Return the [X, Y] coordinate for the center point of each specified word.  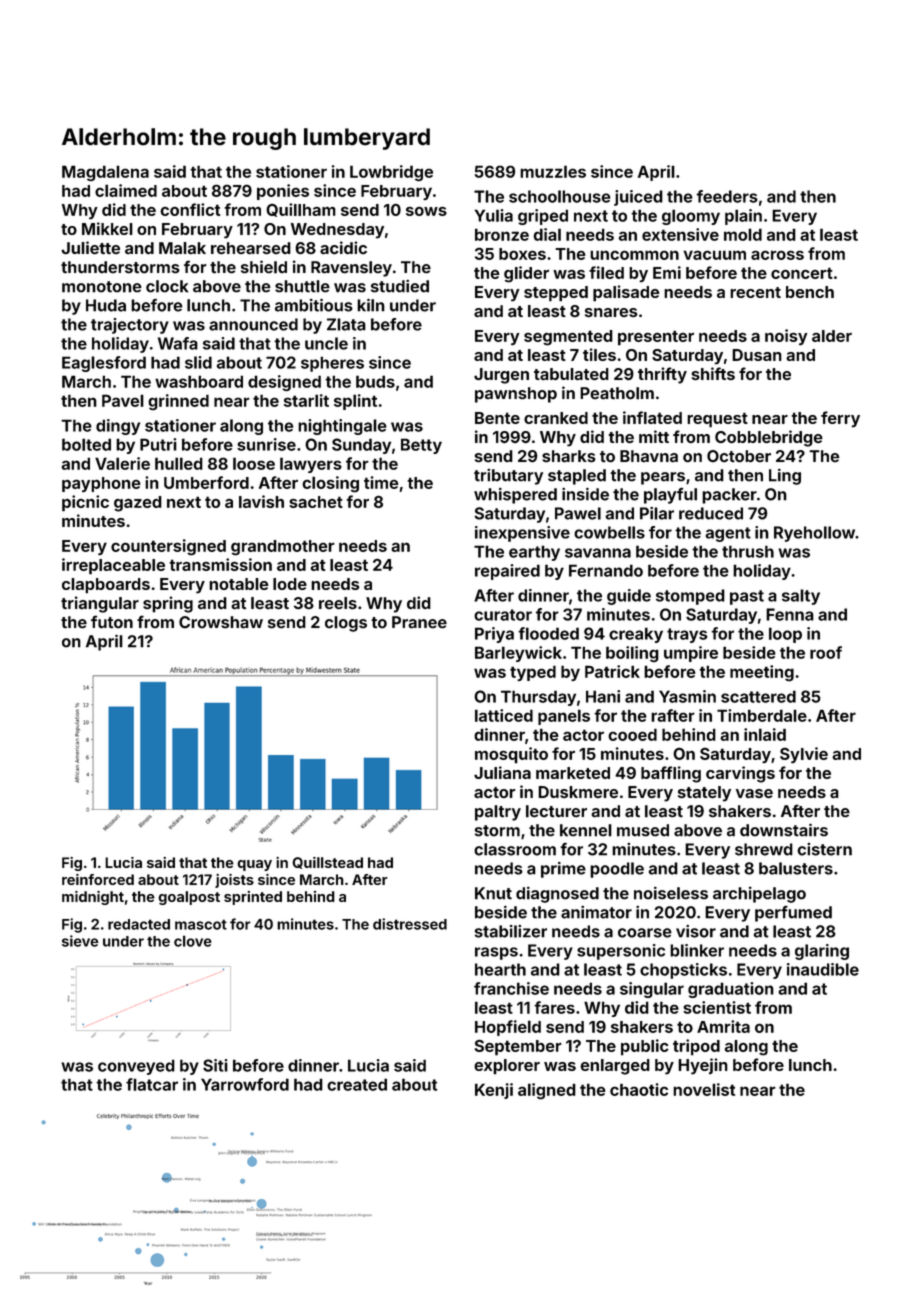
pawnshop [516, 395]
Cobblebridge [769, 438]
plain [743, 217]
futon [112, 622]
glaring [822, 952]
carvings [740, 774]
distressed [410, 924]
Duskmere [578, 792]
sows [426, 211]
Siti [215, 1065]
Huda [106, 305]
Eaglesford [104, 364]
